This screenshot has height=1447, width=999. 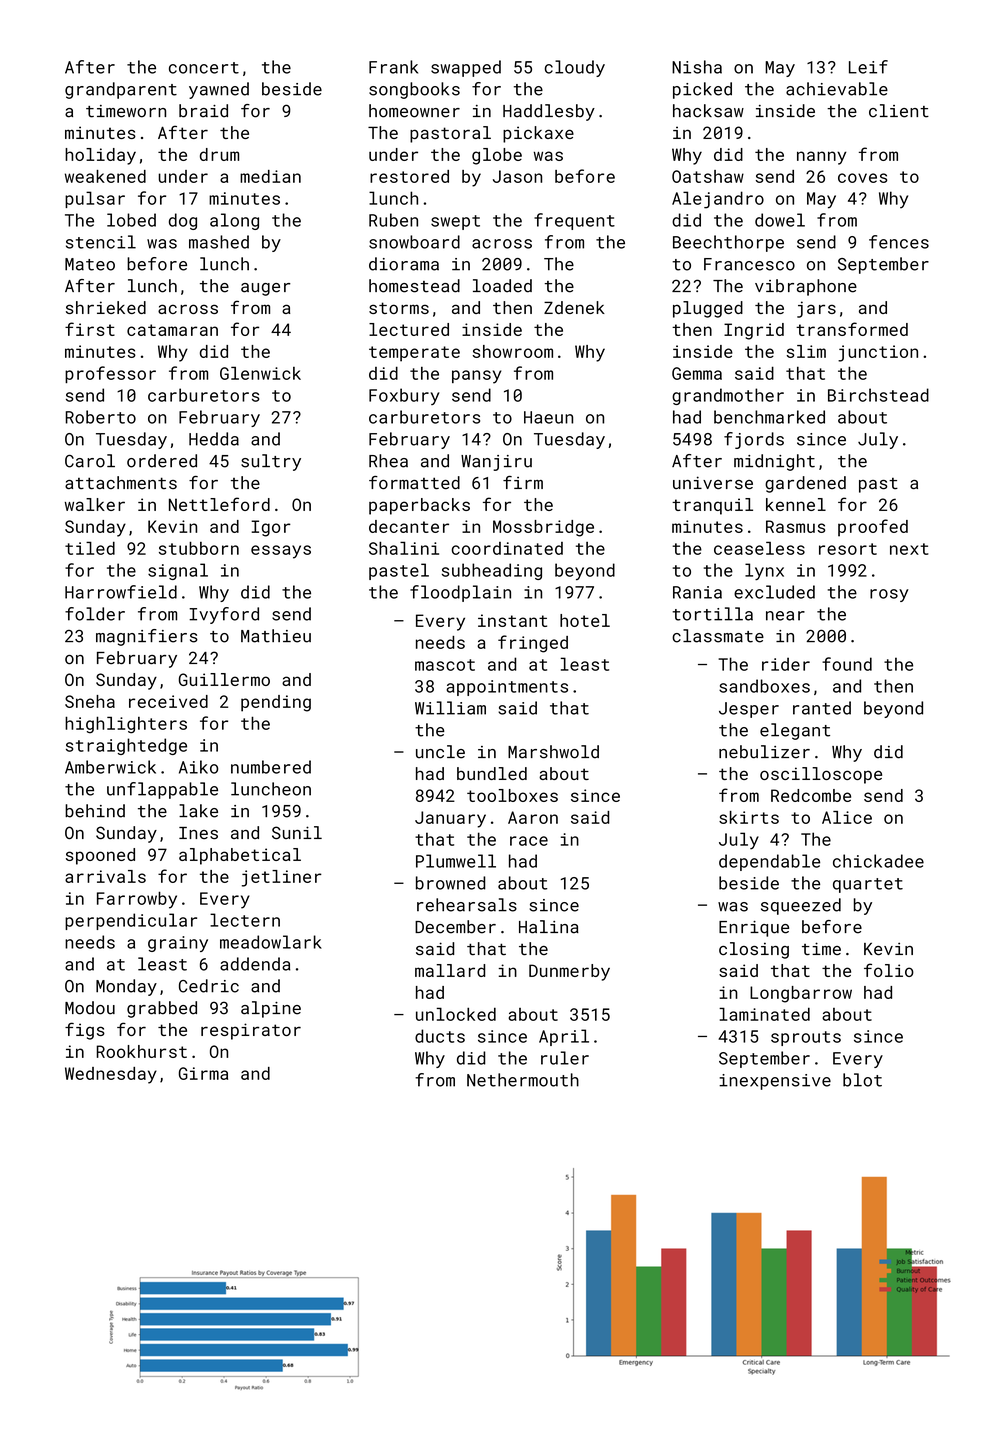 I want to click on Birchstead, so click(x=878, y=395).
